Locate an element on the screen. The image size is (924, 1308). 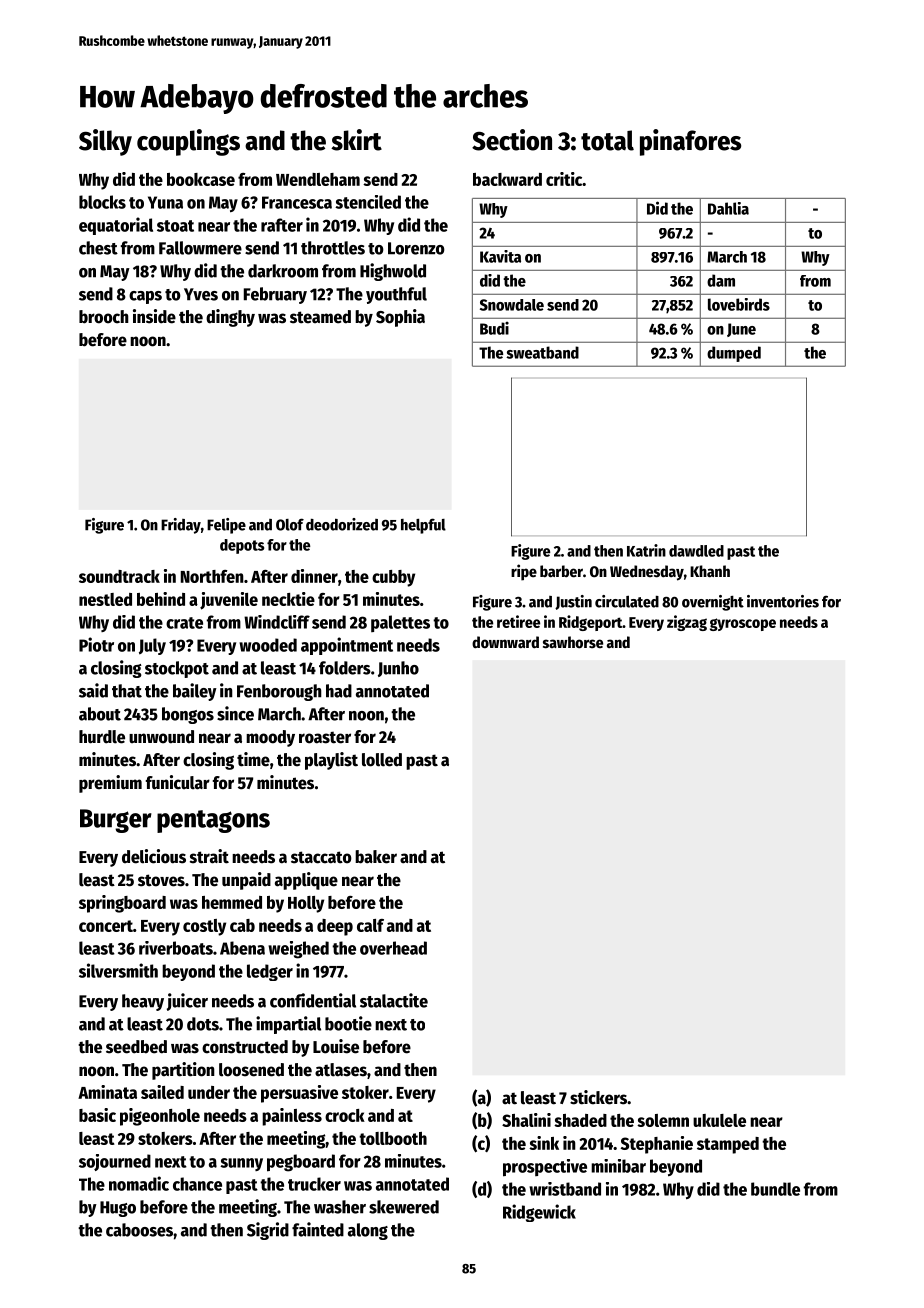
ukulele is located at coordinates (719, 1120).
